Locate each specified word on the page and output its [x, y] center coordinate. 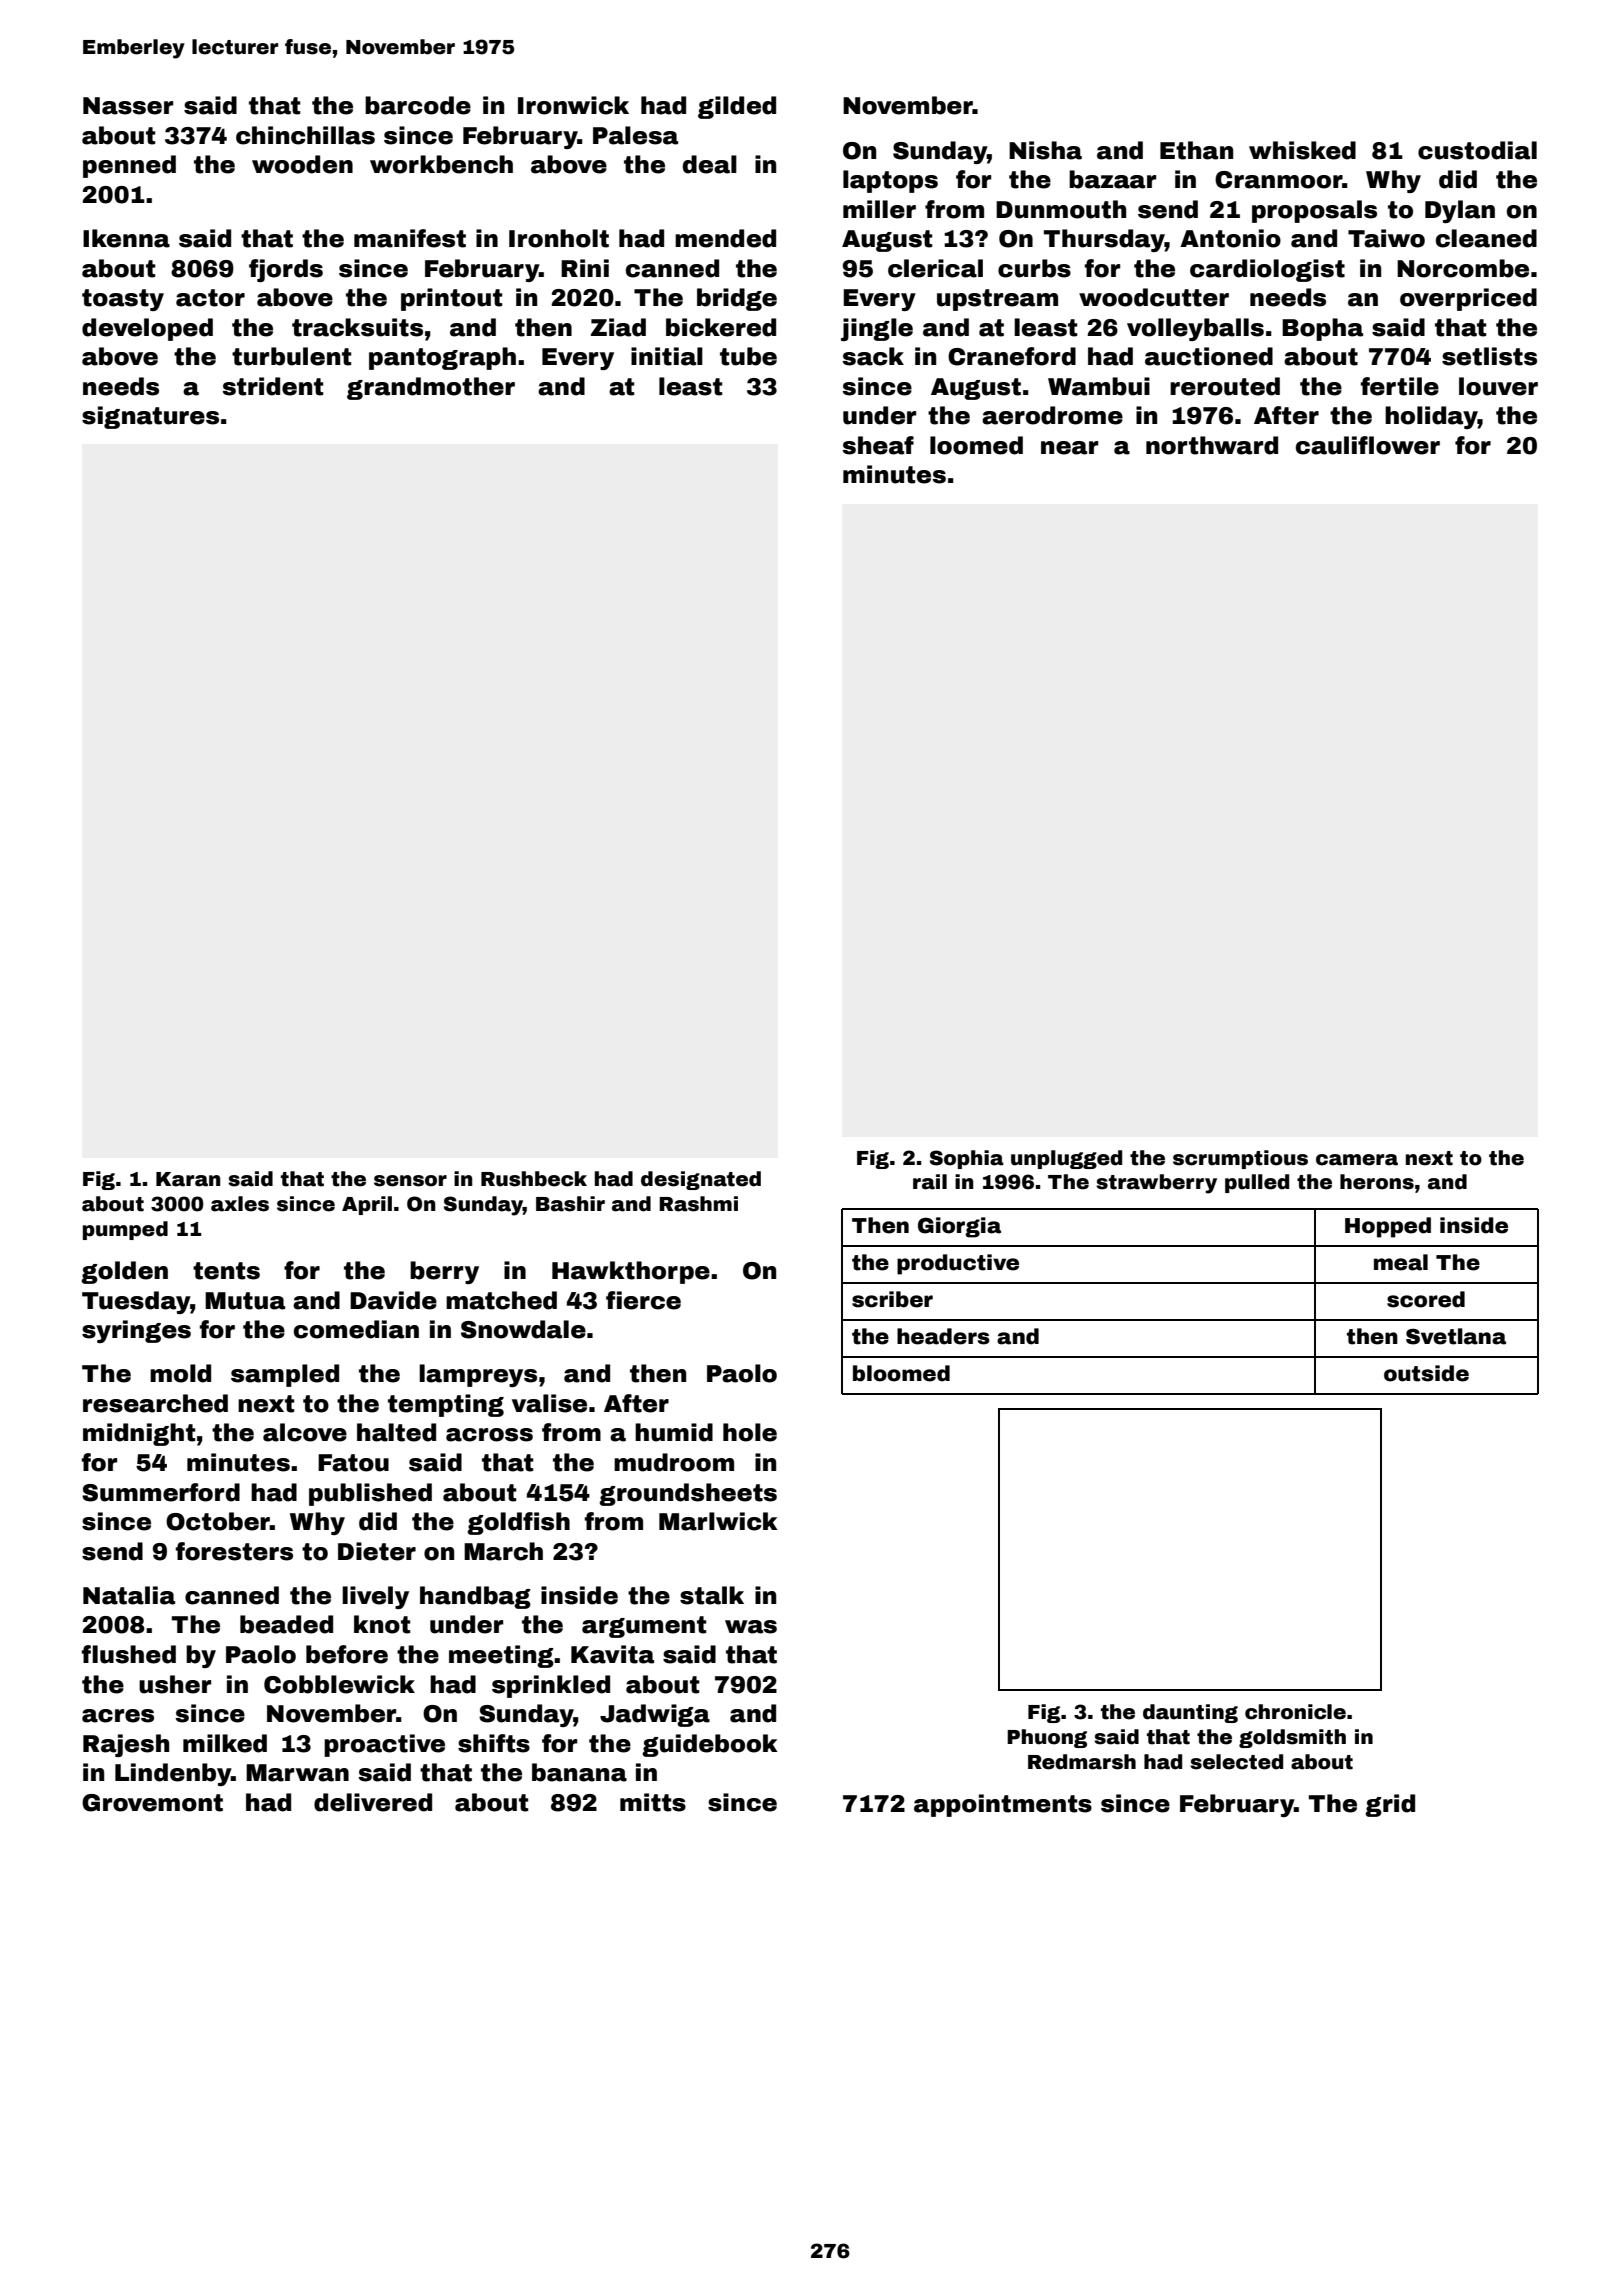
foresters [234, 1551]
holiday [1431, 417]
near [1069, 448]
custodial [1477, 150]
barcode [418, 105]
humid [674, 1432]
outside [1426, 1373]
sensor [410, 1181]
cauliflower [1368, 445]
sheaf [878, 445]
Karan [188, 1179]
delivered [373, 1802]
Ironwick [573, 105]
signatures [150, 417]
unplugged [1066, 1159]
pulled [1257, 1183]
